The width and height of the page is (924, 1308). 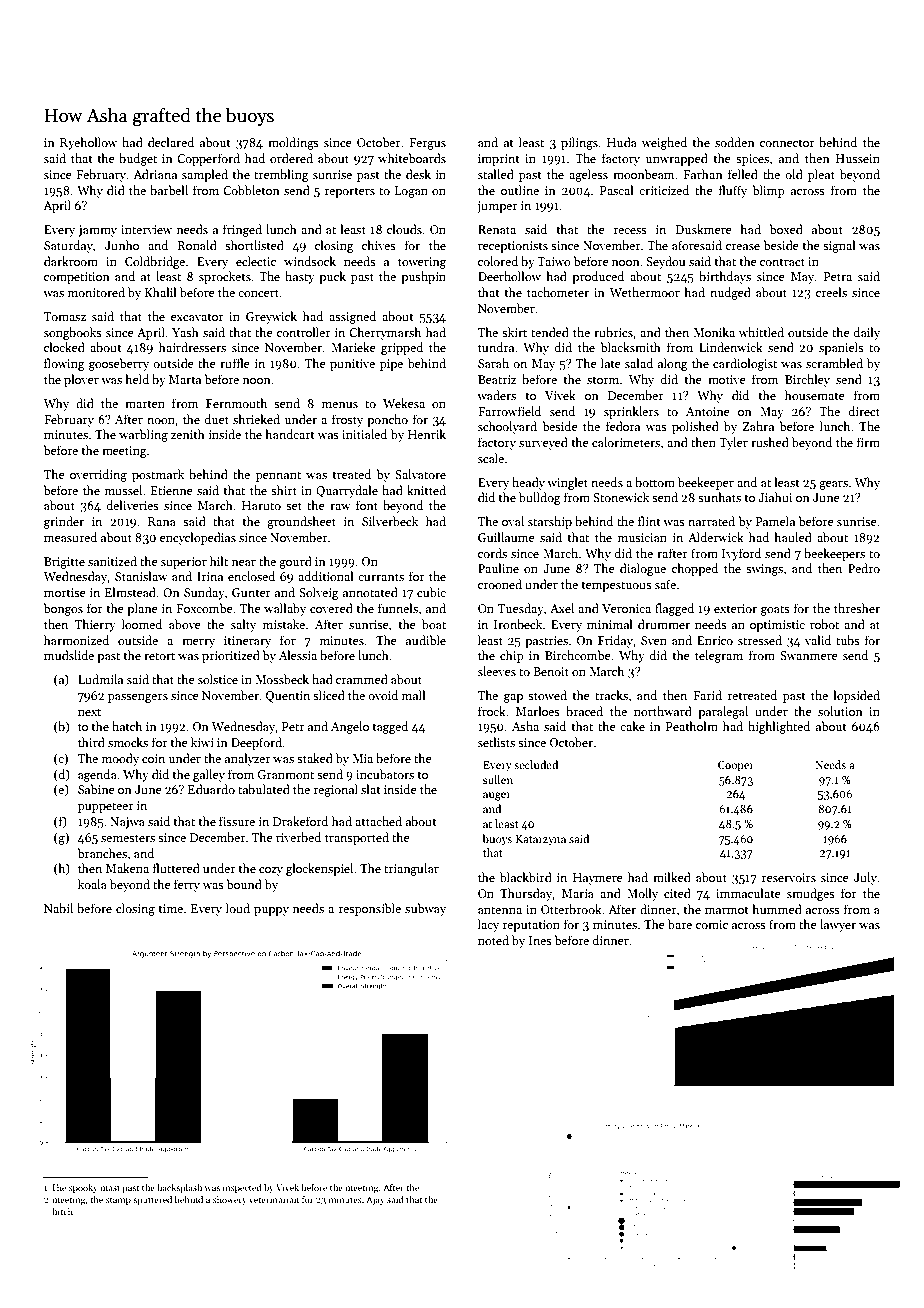 I want to click on Sven, so click(x=654, y=640).
